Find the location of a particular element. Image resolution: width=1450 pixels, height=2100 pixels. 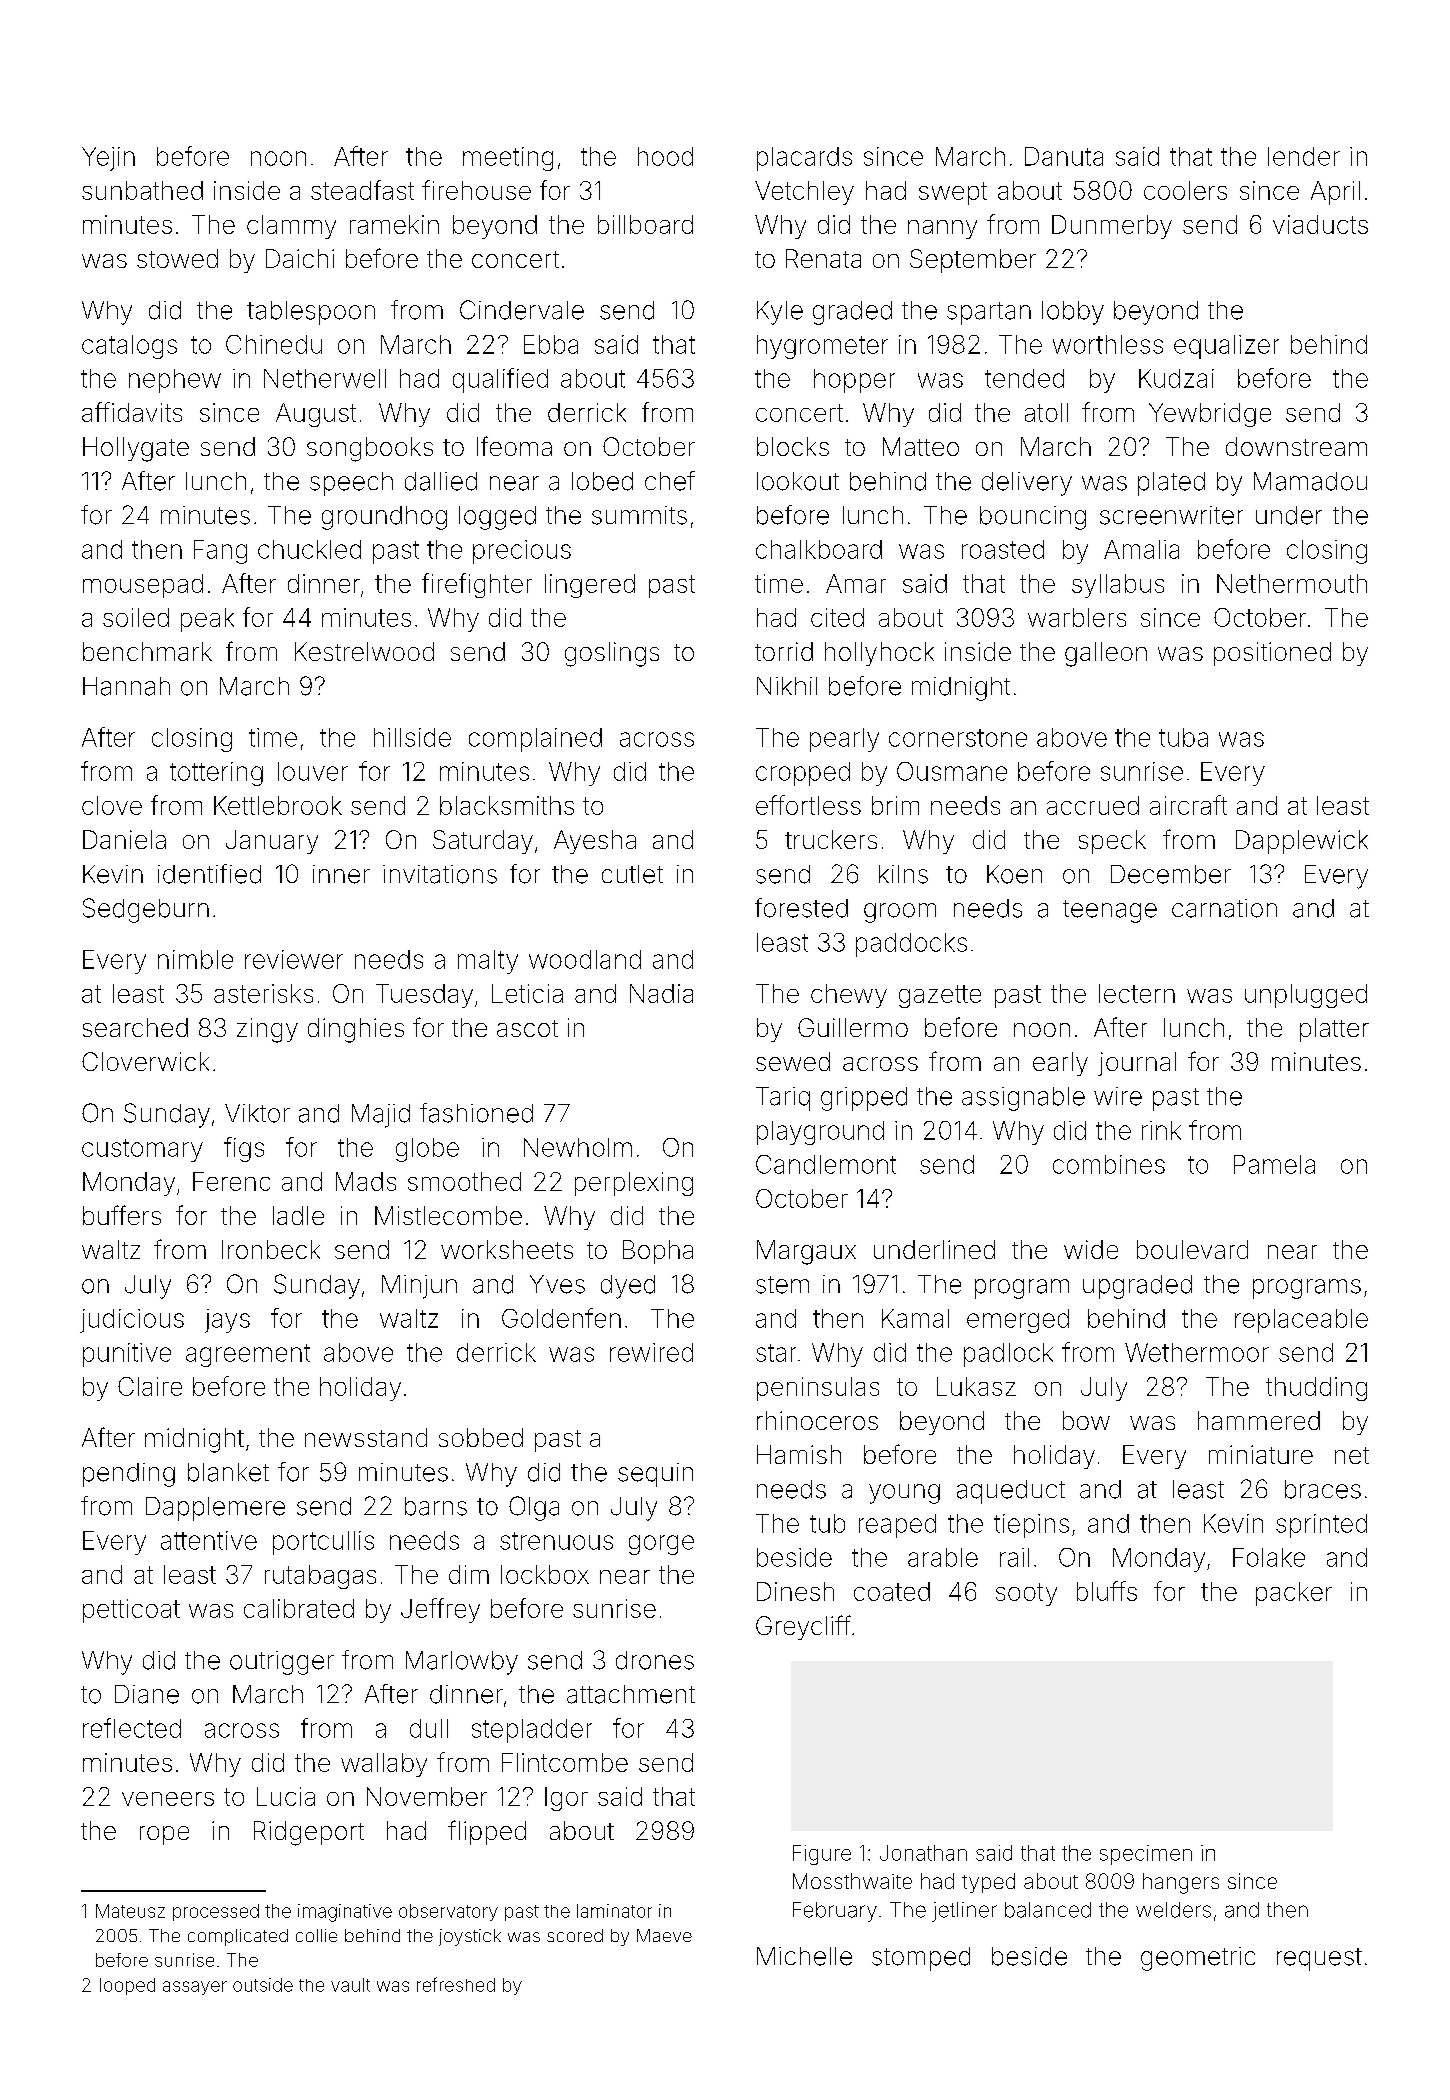

teenage is located at coordinates (1110, 911).
